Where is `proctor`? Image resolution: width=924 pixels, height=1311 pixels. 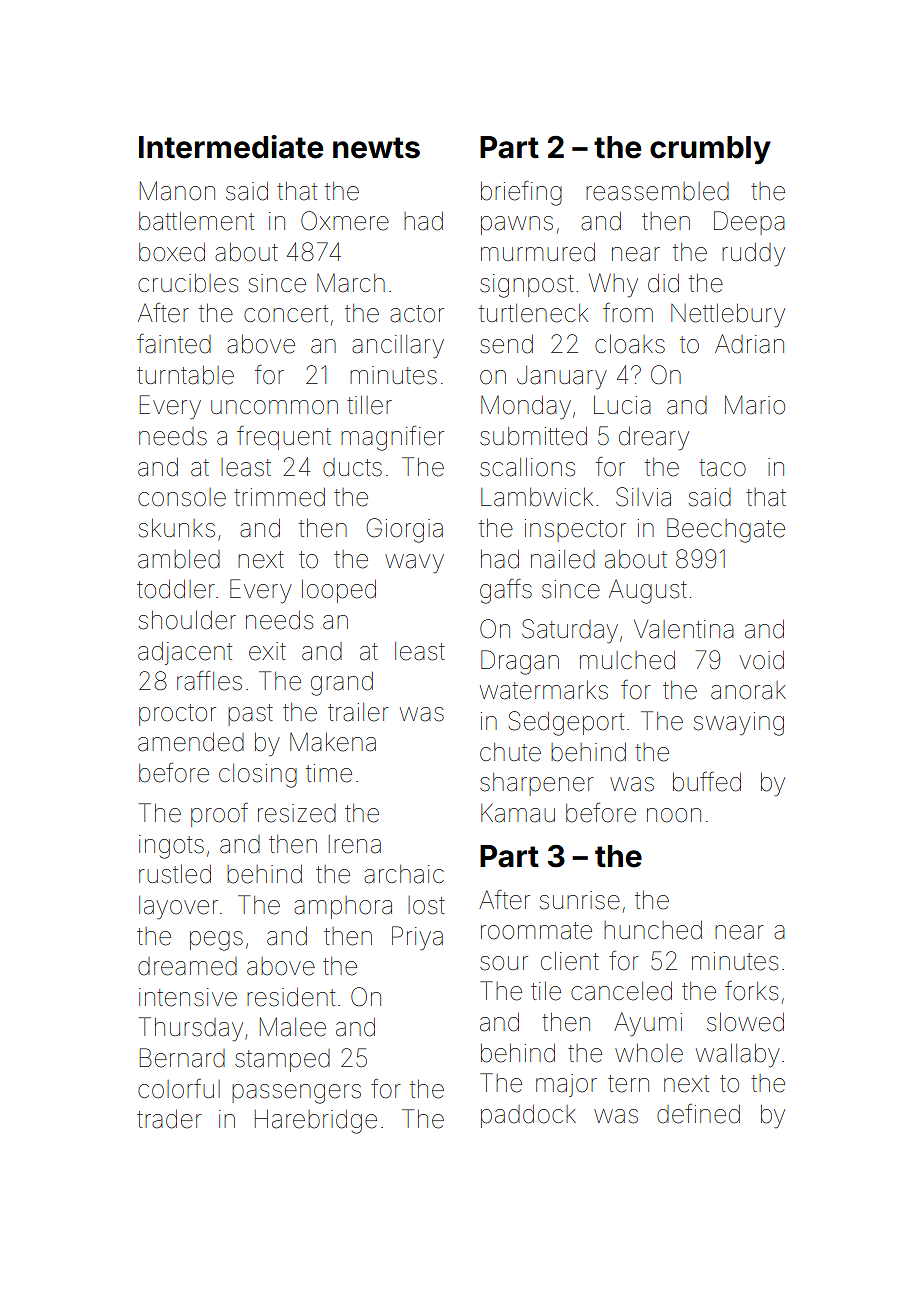 proctor is located at coordinates (177, 715).
